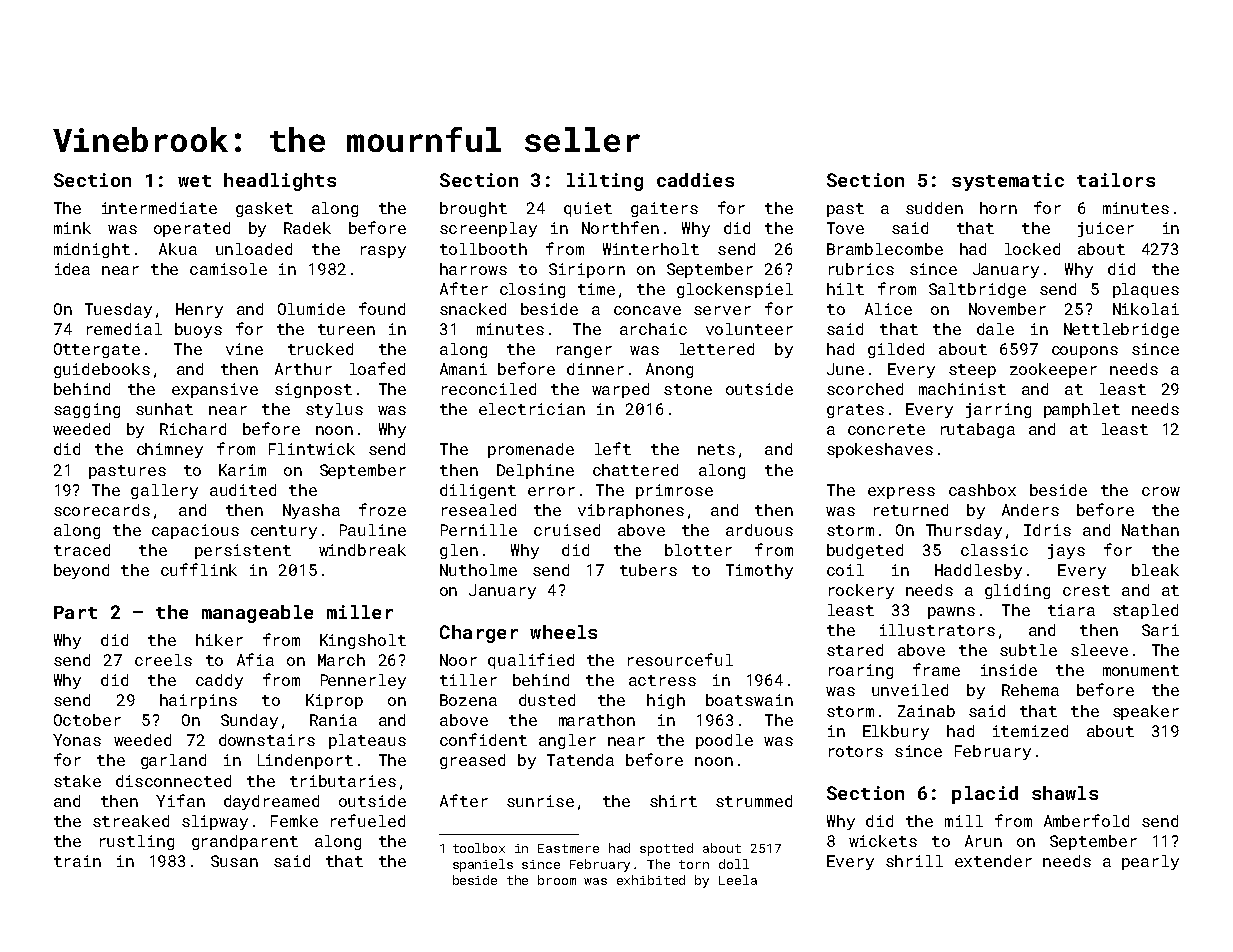  What do you see at coordinates (280, 182) in the screenshot?
I see `headlights` at bounding box center [280, 182].
